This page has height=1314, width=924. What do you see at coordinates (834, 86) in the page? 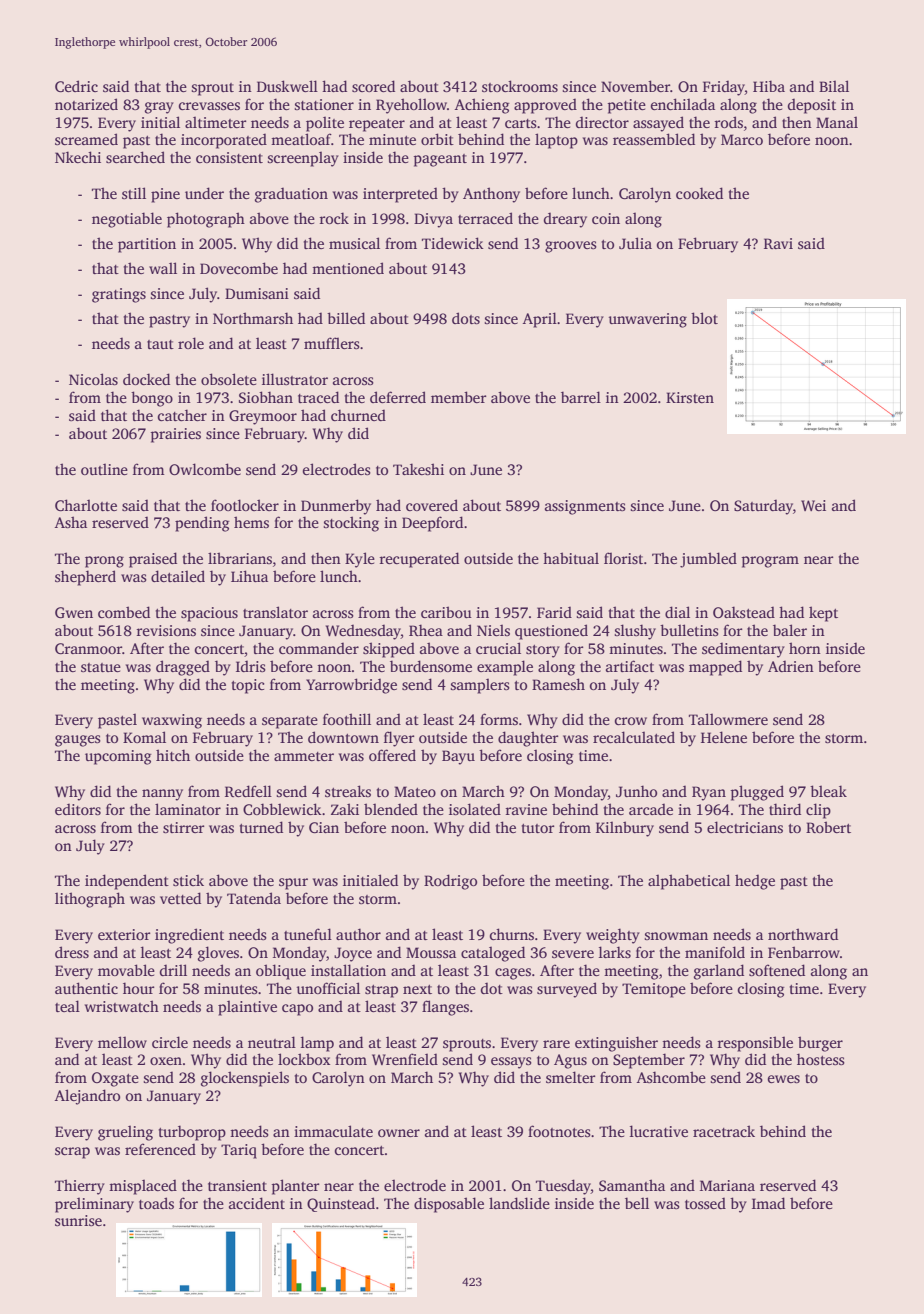
I see `Bilal` at bounding box center [834, 86].
